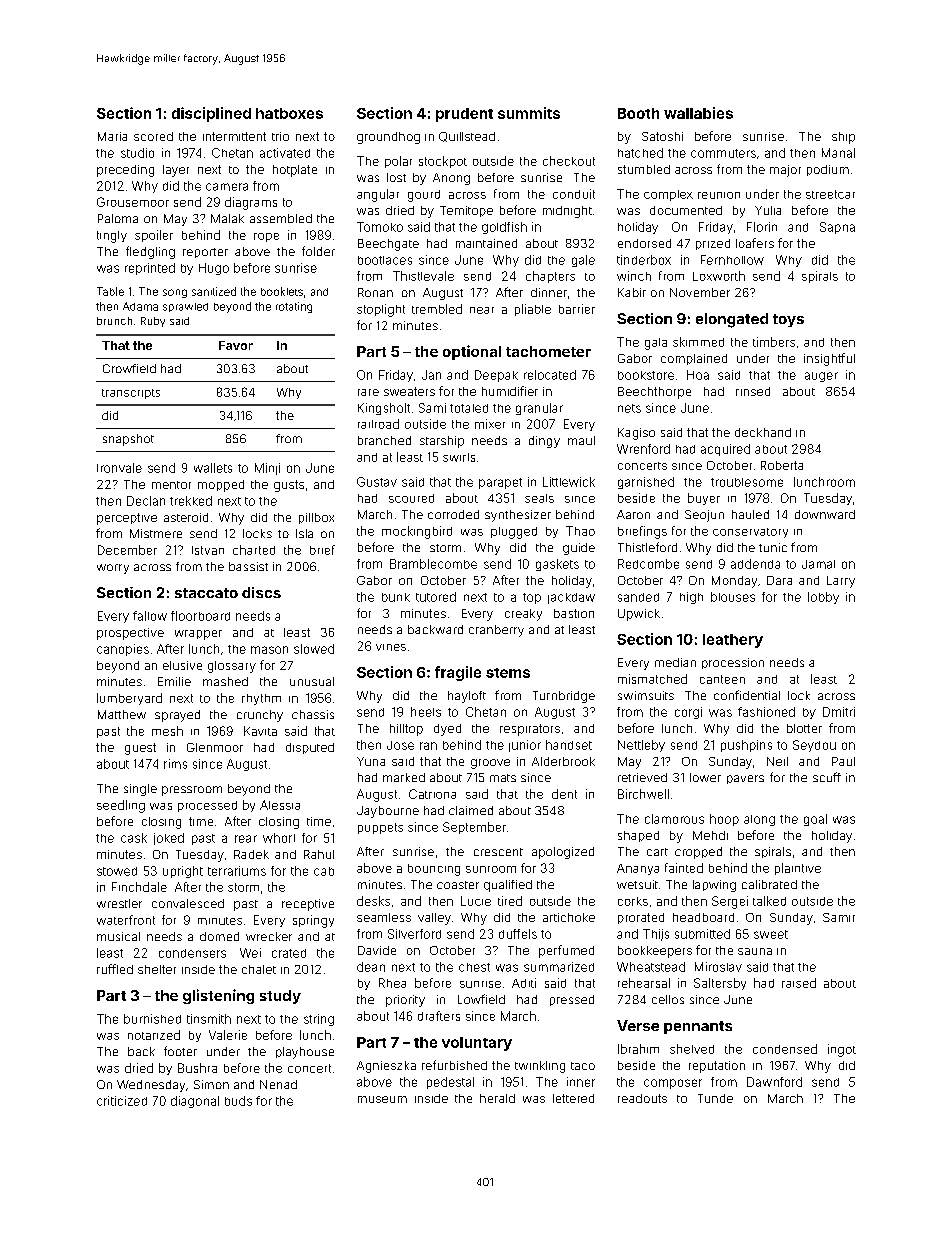 This screenshot has height=1233, width=952. I want to click on layer, so click(176, 171).
